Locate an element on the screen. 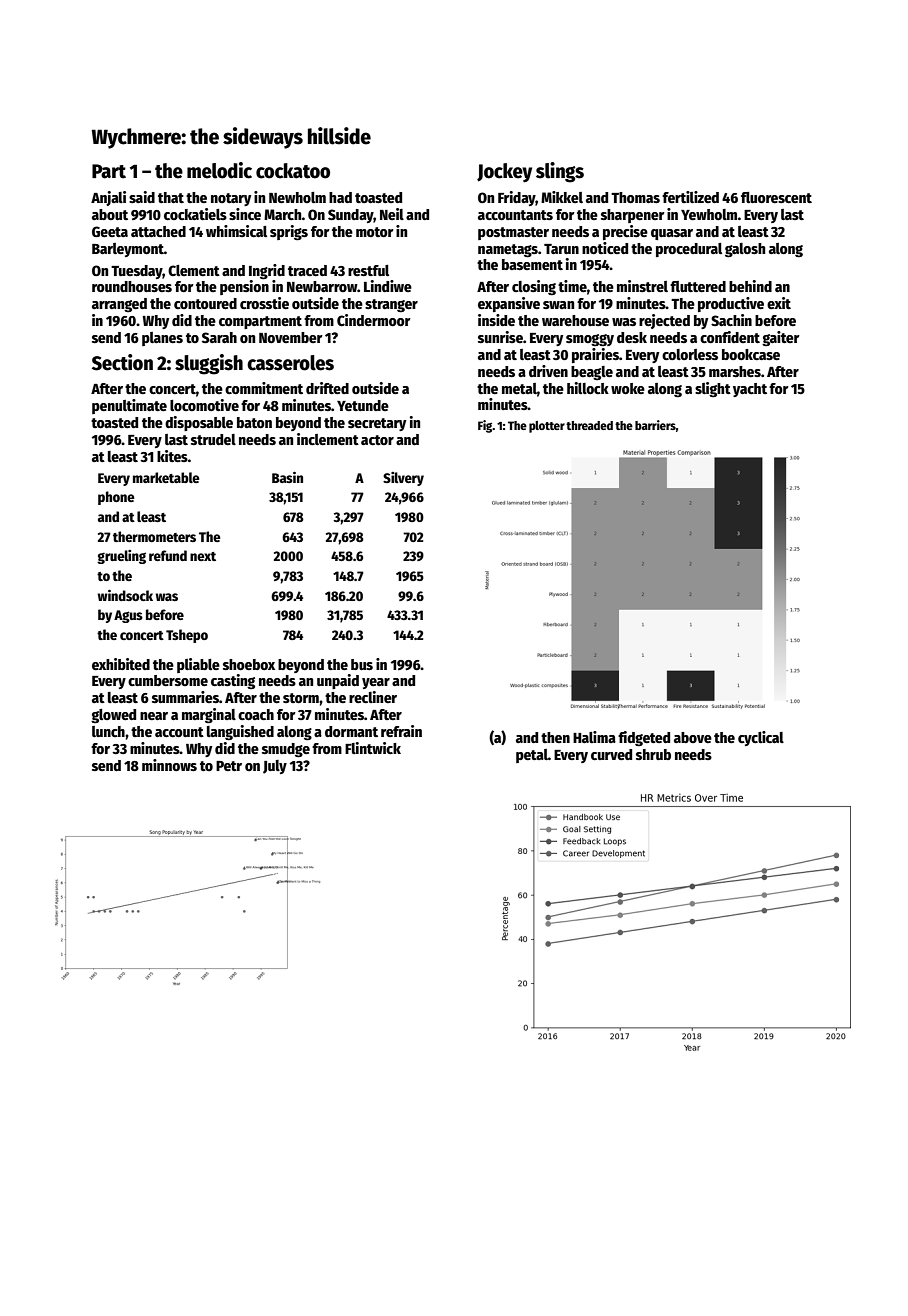 This screenshot has width=908, height=1316. next is located at coordinates (203, 556).
